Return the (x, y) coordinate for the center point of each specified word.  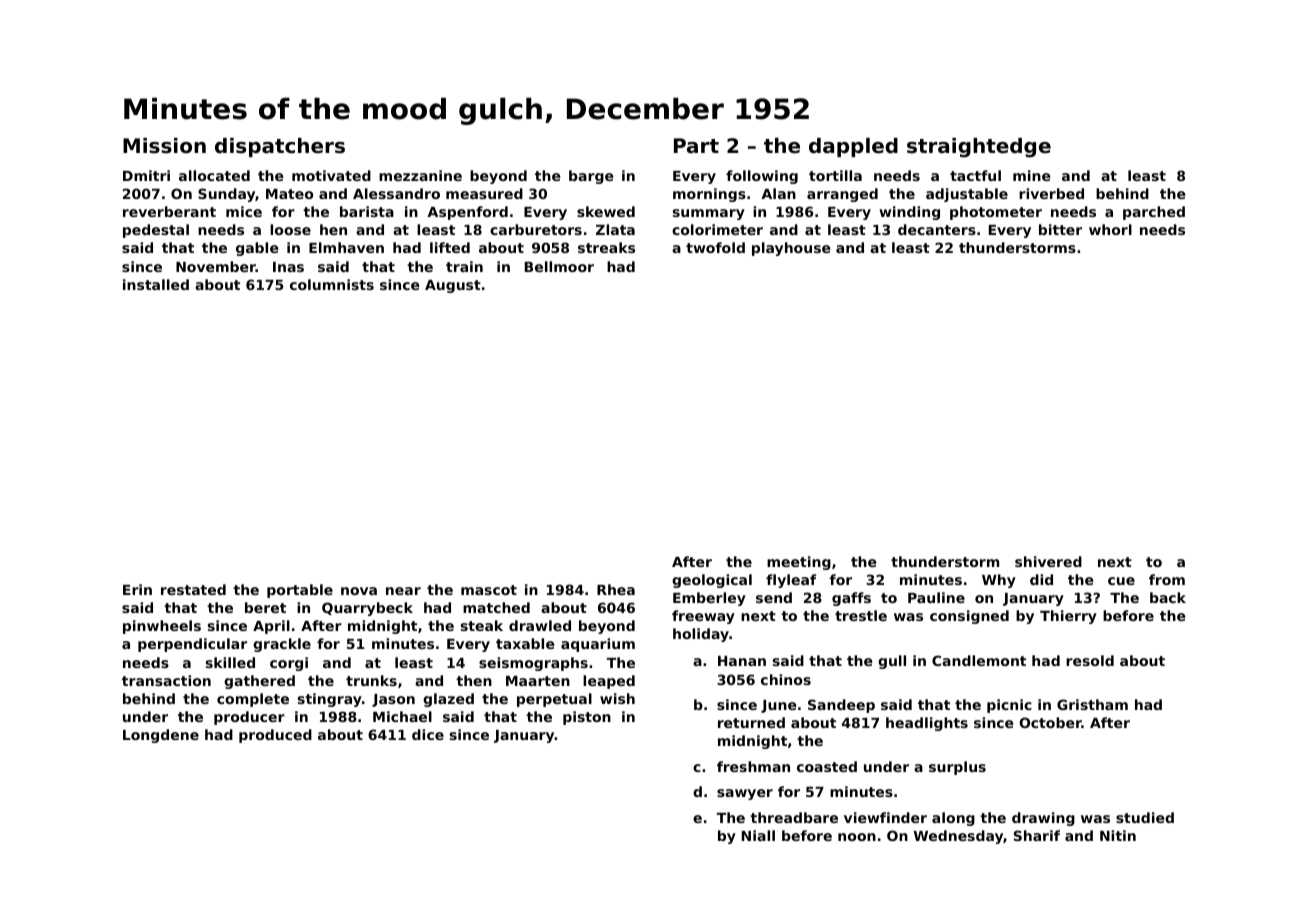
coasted (827, 766)
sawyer (745, 794)
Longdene (161, 736)
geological (712, 581)
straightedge (979, 148)
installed (156, 284)
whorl (1110, 229)
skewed (606, 211)
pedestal (156, 231)
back (1168, 597)
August (453, 286)
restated (193, 589)
